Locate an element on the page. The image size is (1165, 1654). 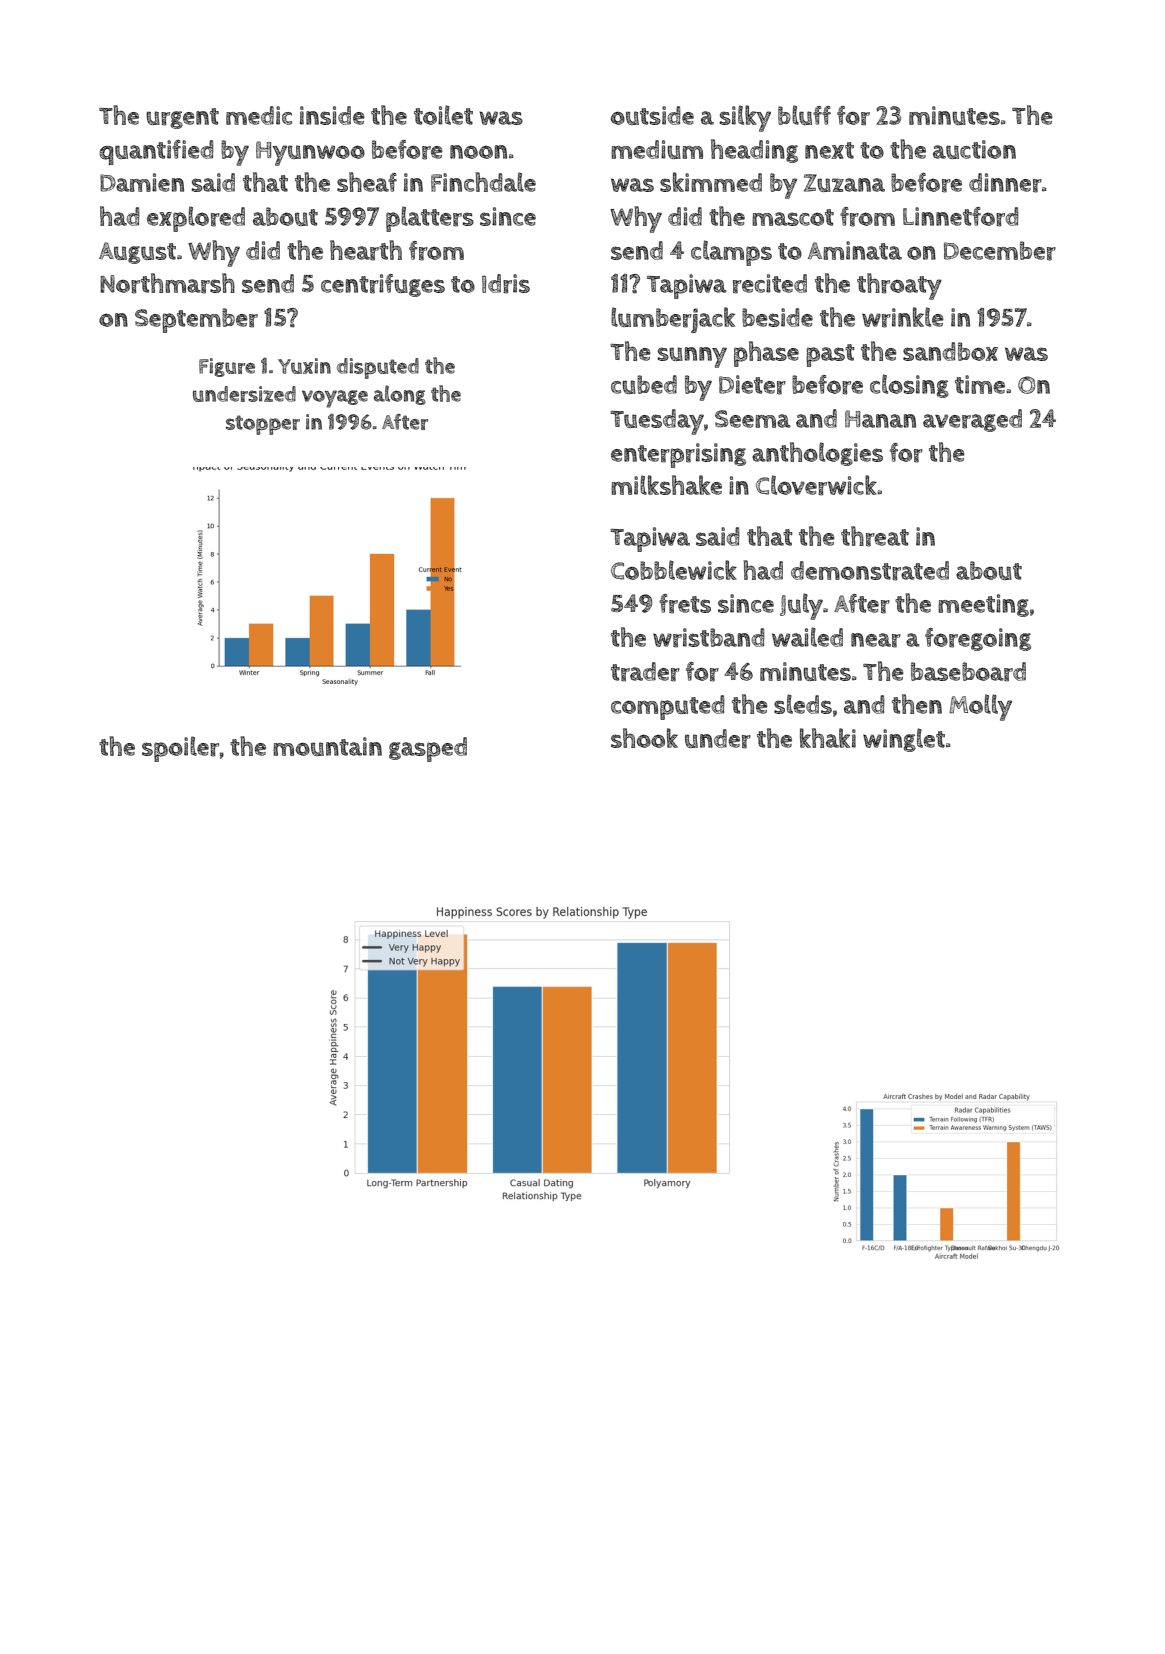
Damien is located at coordinates (142, 182).
